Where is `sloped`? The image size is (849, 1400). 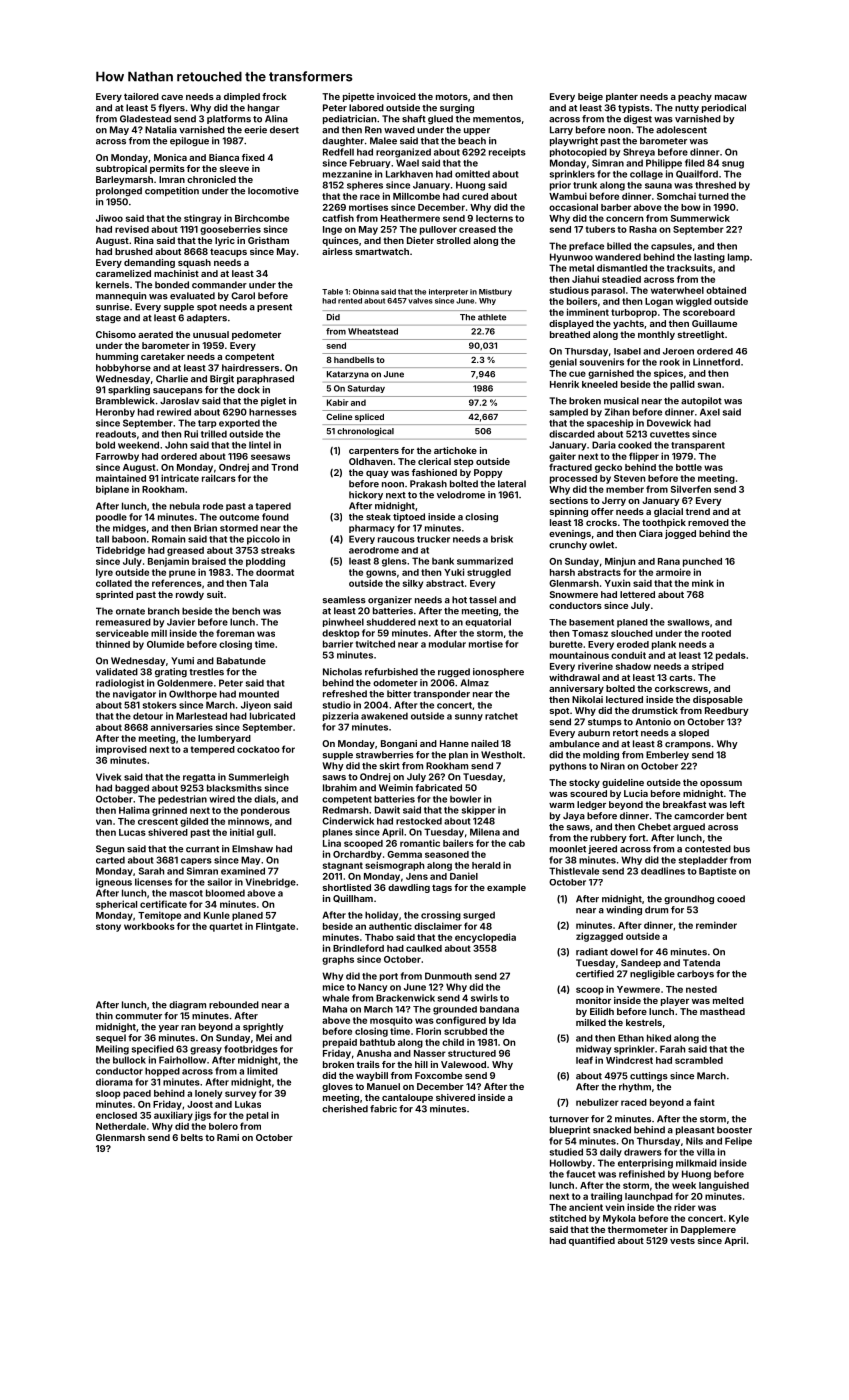 sloped is located at coordinates (694, 733).
